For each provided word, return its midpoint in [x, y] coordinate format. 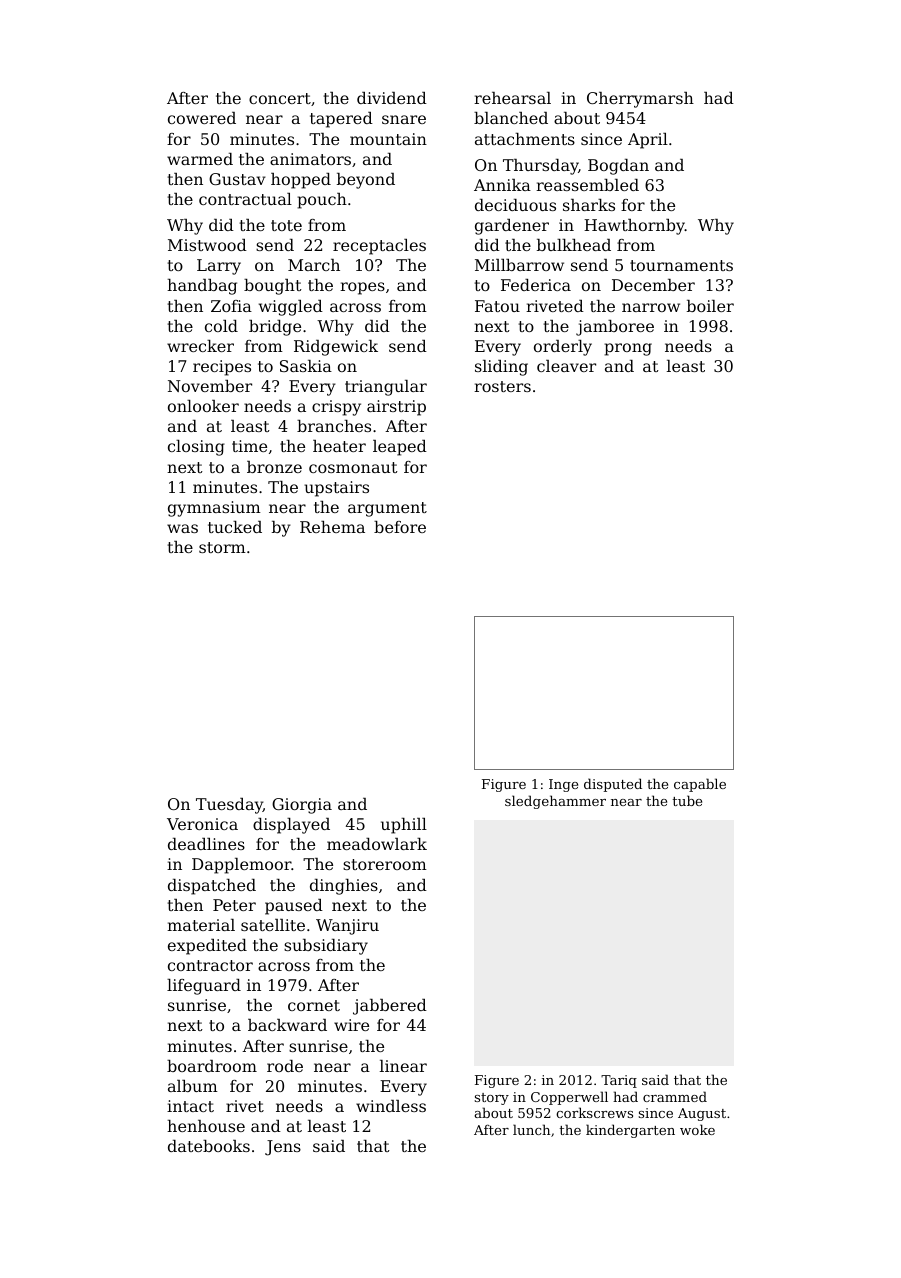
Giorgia [302, 806]
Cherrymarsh [640, 100]
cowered [202, 118]
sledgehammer [555, 802]
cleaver [566, 366]
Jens [283, 1148]
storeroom [385, 864]
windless [391, 1106]
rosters [502, 386]
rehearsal [512, 98]
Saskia [306, 366]
